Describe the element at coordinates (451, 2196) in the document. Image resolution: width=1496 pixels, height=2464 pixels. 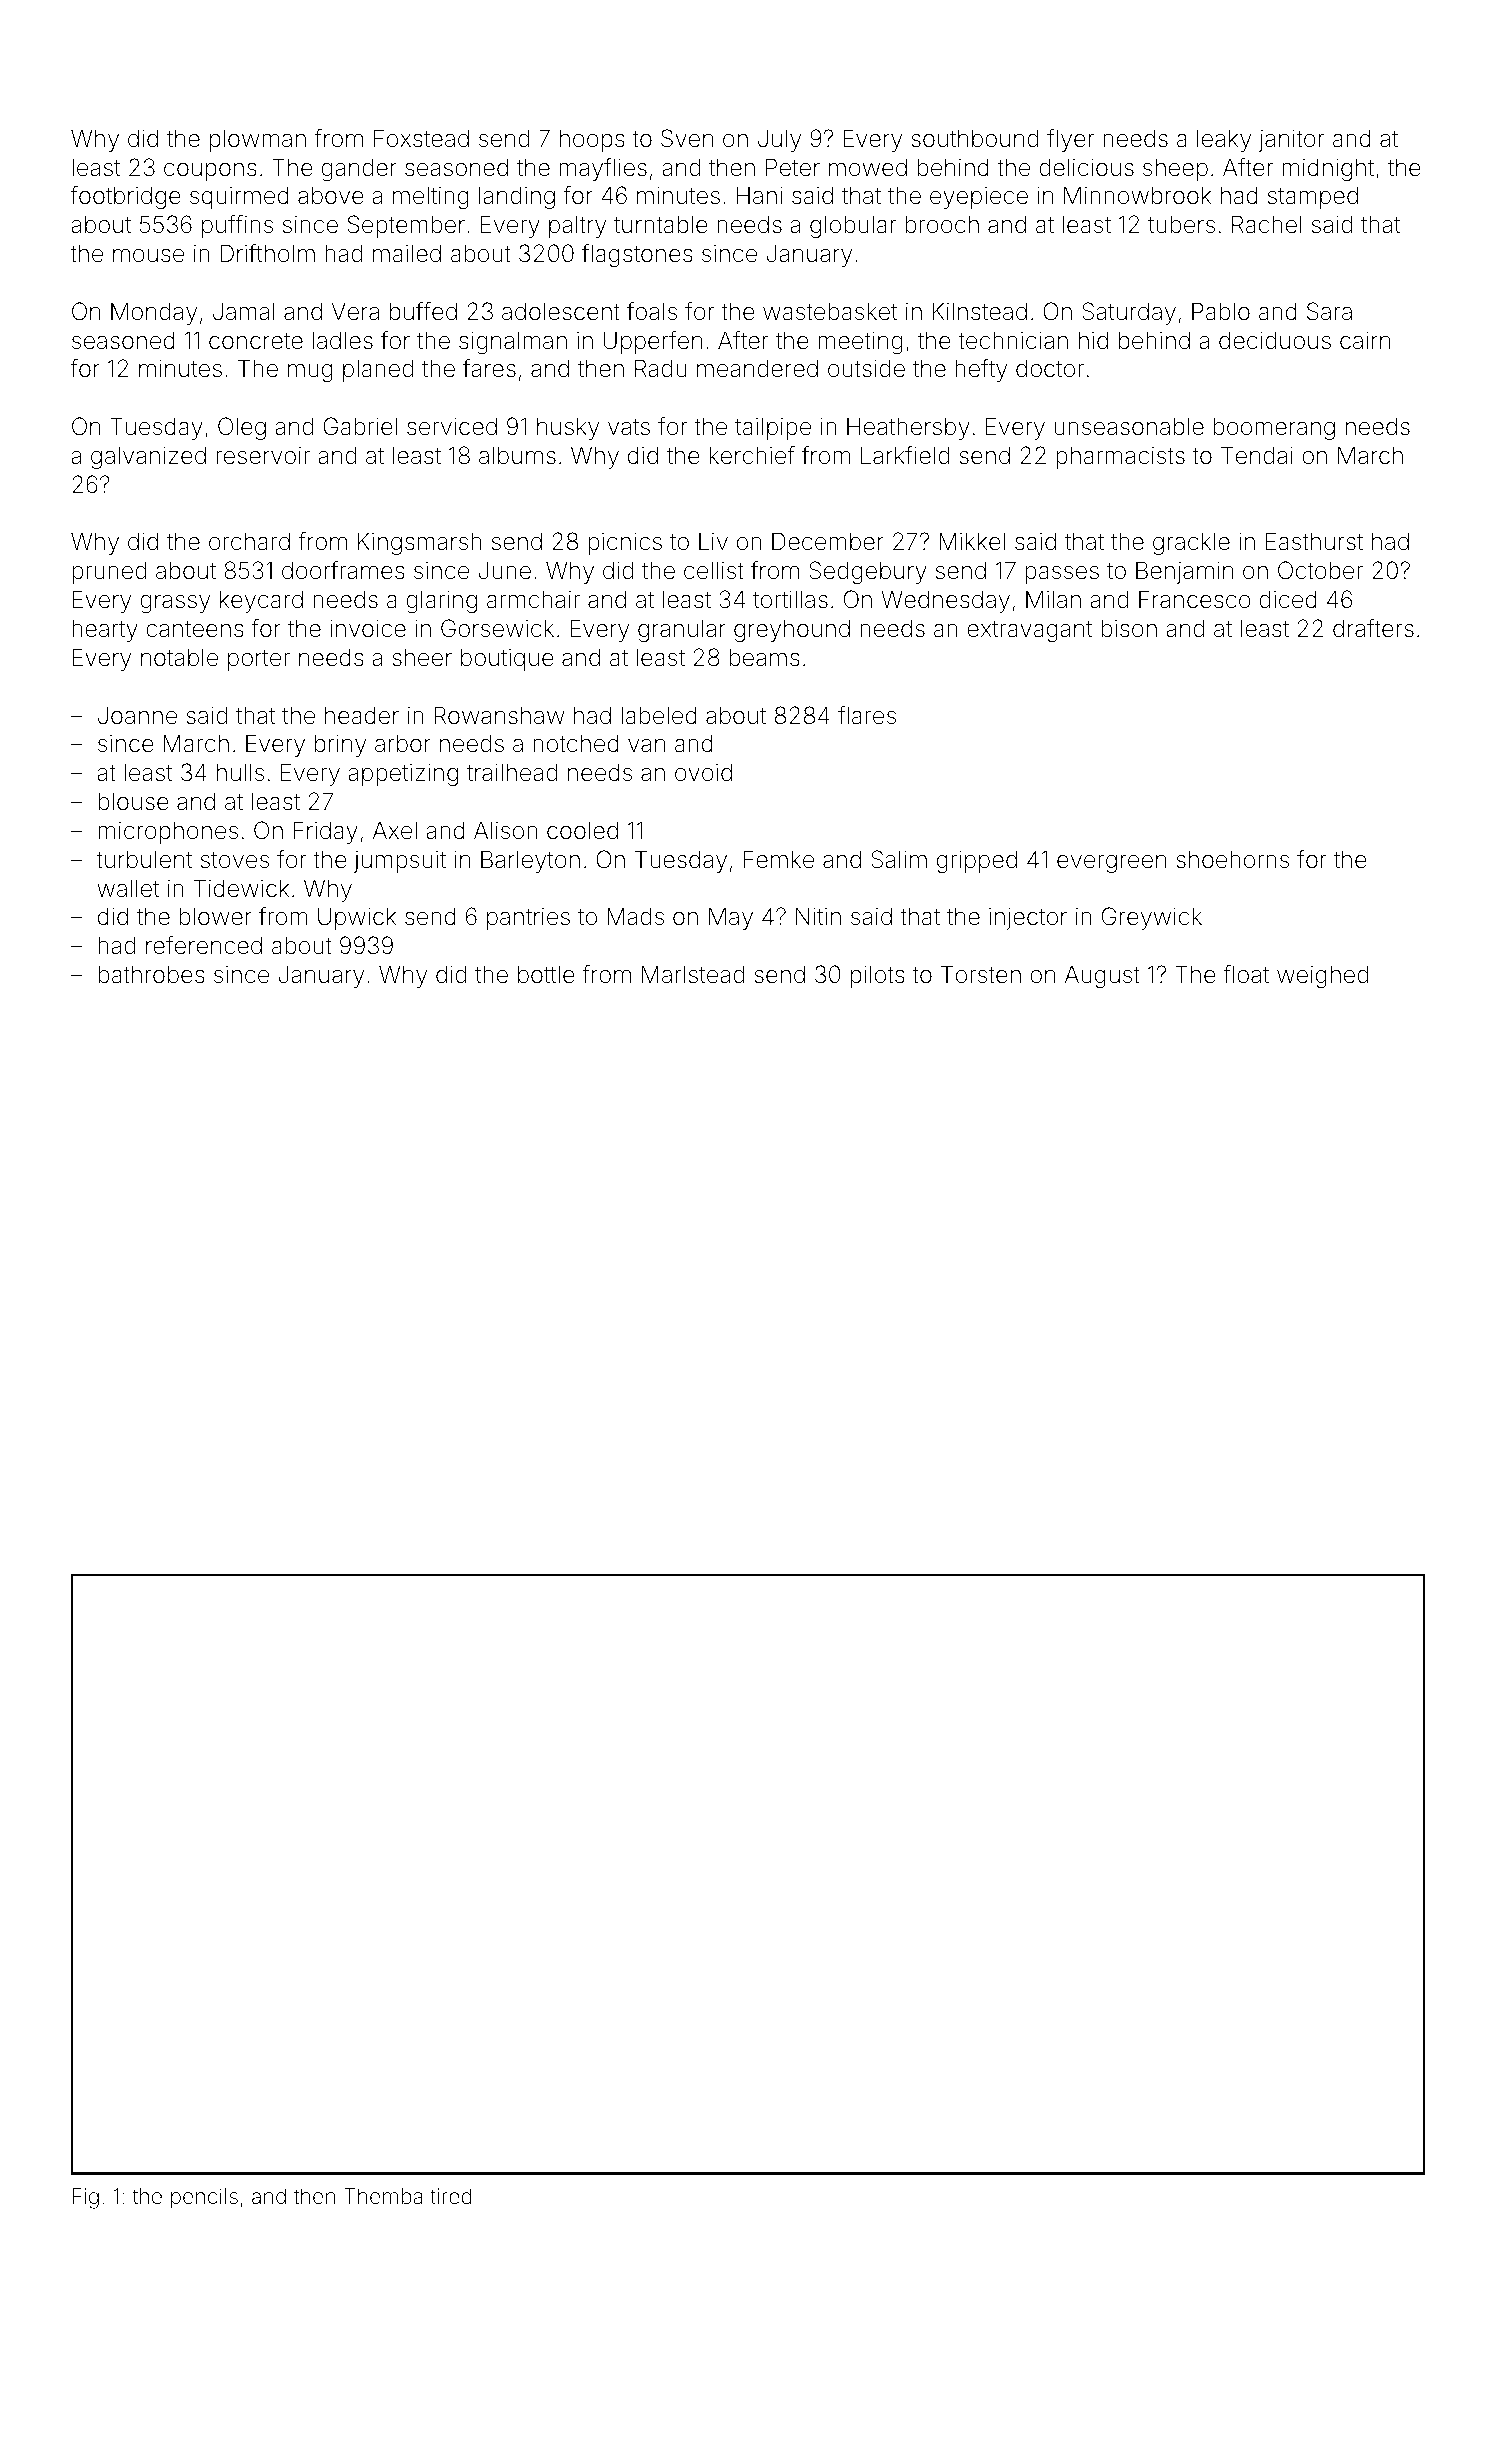
I see `tired` at that location.
